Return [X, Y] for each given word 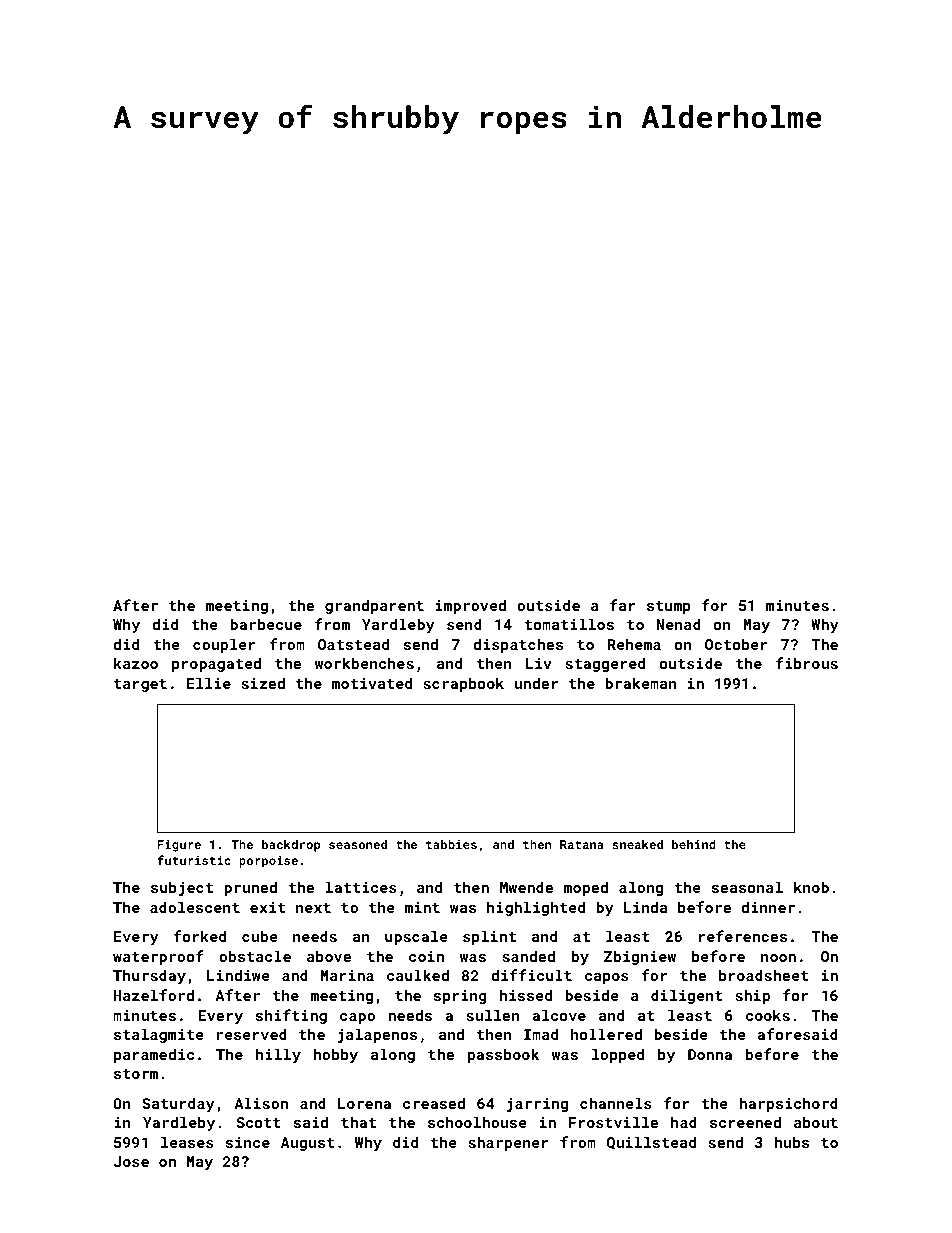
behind [694, 844]
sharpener [508, 1143]
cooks [768, 1015]
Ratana [582, 844]
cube [260, 936]
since [248, 1142]
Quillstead [651, 1143]
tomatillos [569, 624]
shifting [291, 1016]
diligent [687, 996]
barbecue [266, 624]
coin [426, 956]
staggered [605, 664]
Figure [179, 846]
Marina [347, 975]
